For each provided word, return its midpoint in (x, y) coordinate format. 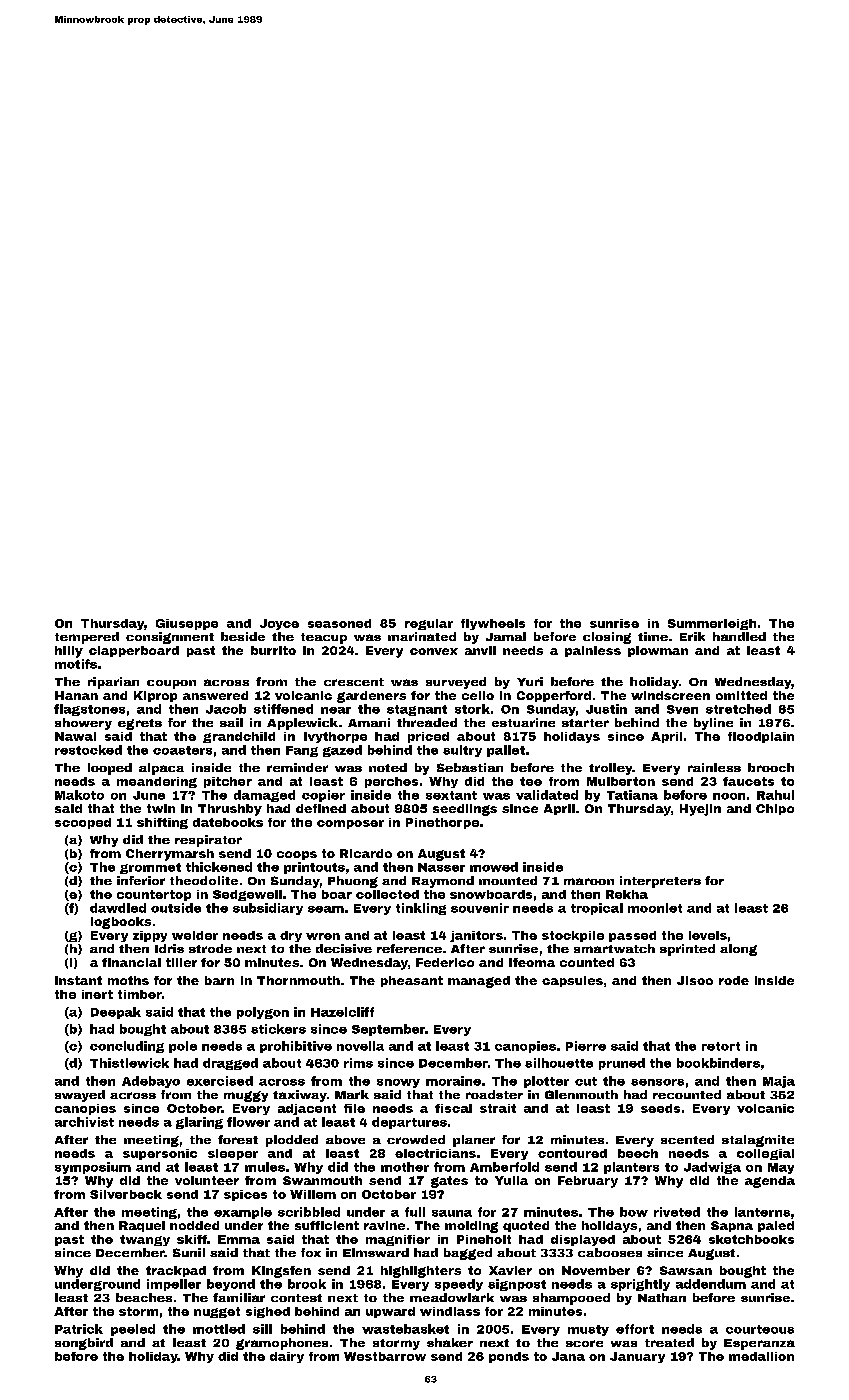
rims (358, 1063)
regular (429, 624)
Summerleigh (712, 624)
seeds (660, 1108)
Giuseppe (187, 624)
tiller (181, 962)
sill (262, 1329)
